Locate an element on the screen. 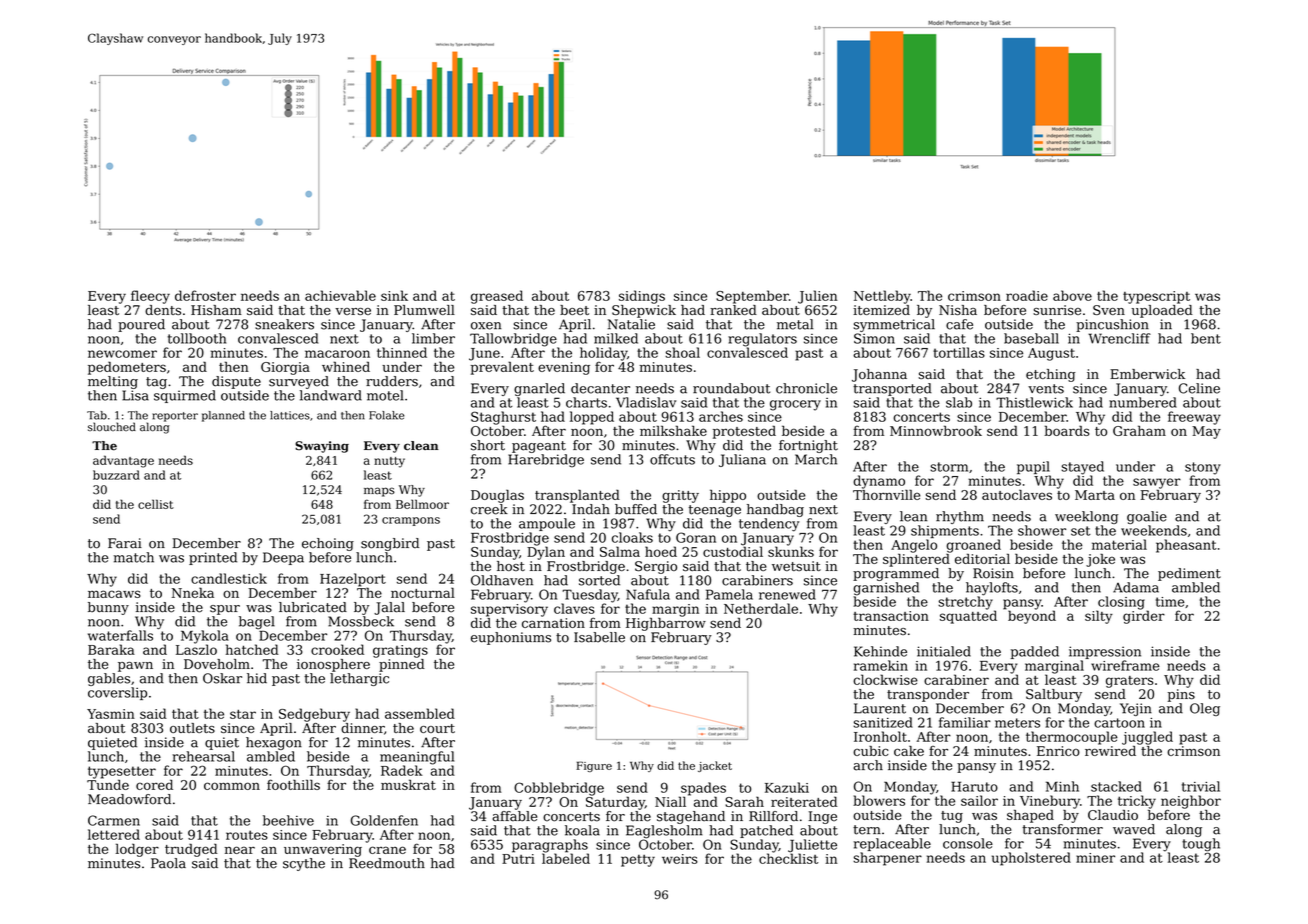 This screenshot has width=1308, height=924. whined is located at coordinates (346, 366).
